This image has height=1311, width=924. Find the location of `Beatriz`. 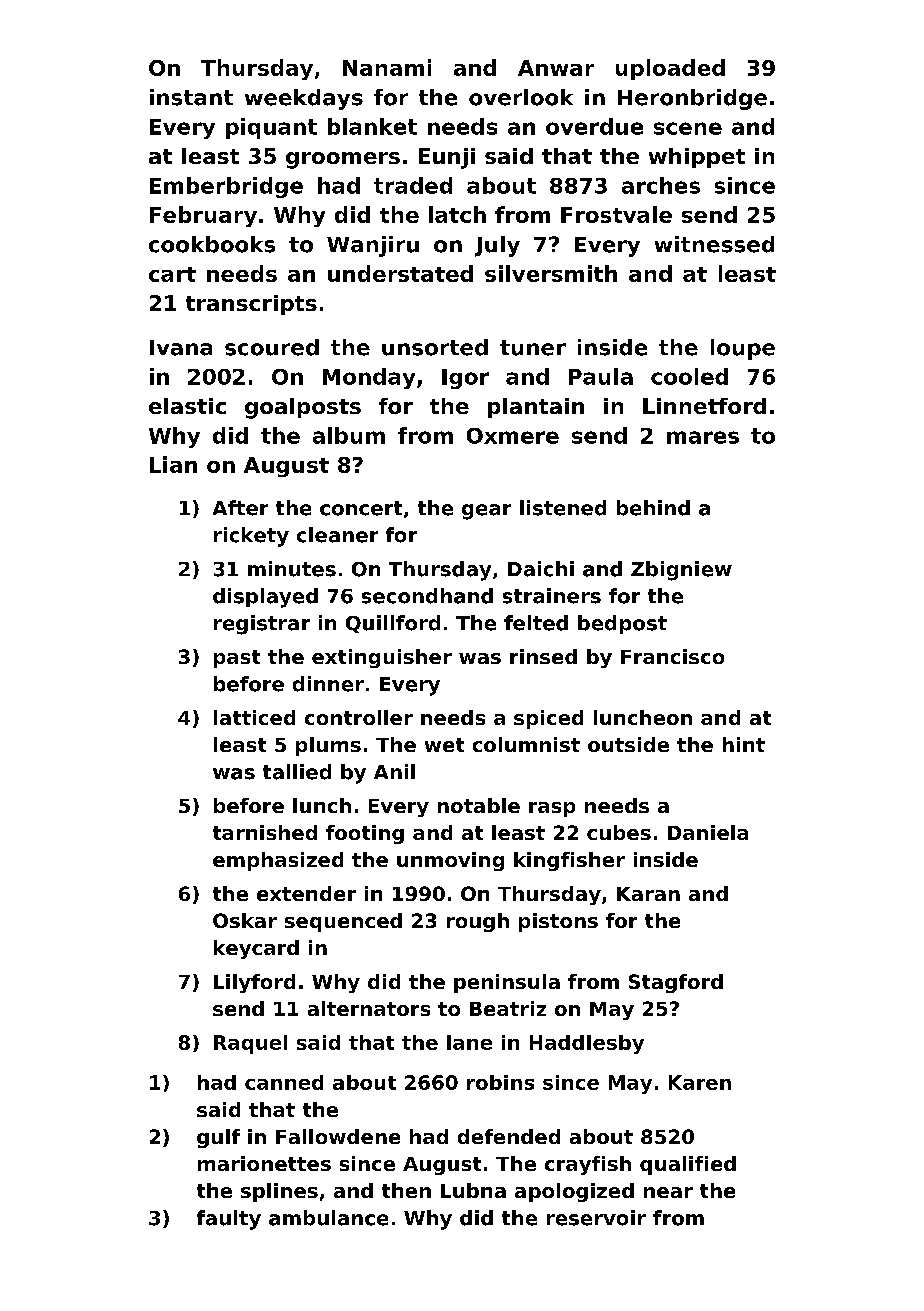

Beatriz is located at coordinates (508, 1008).
